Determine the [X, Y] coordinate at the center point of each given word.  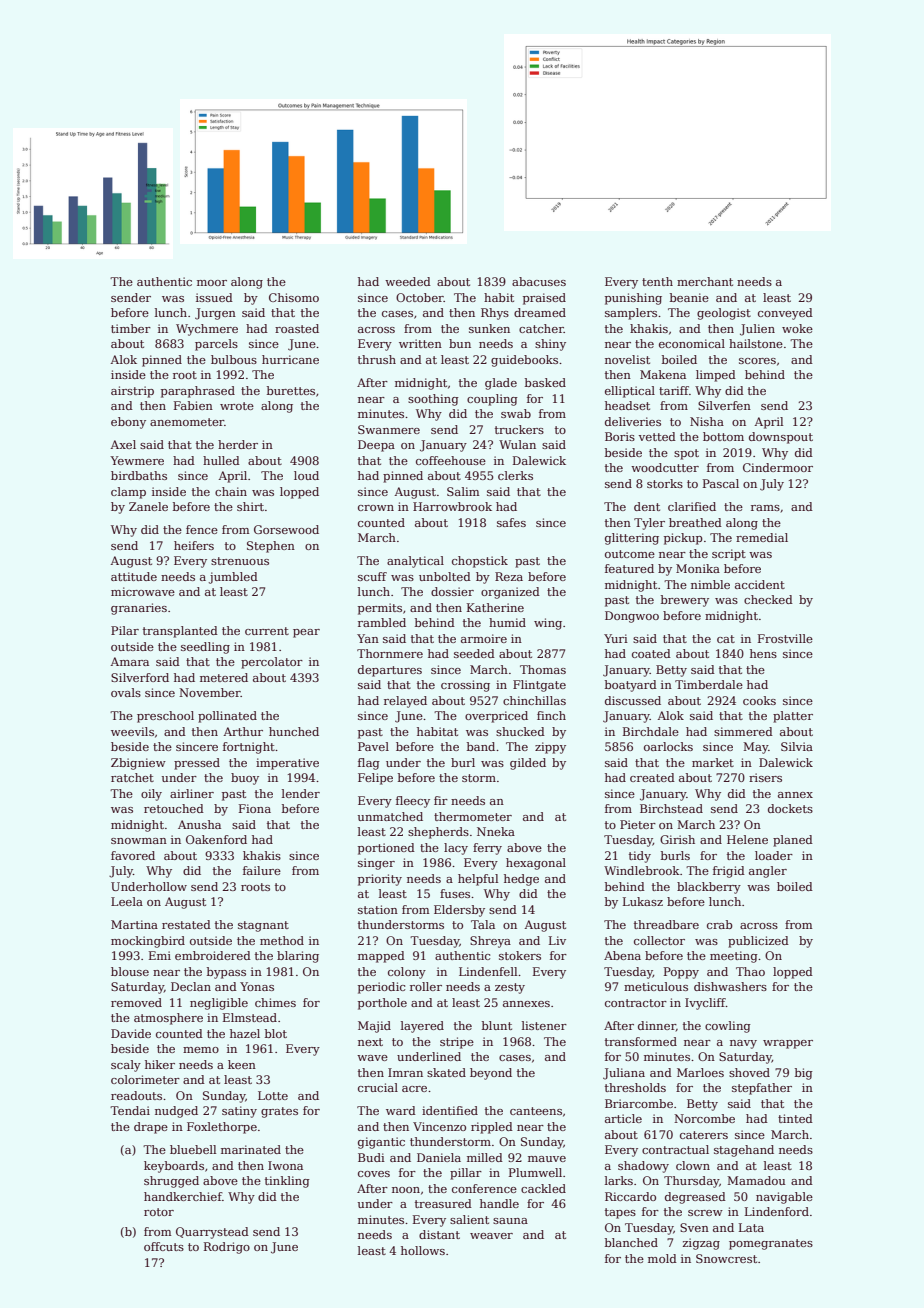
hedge [521, 880]
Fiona [255, 808]
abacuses [539, 281]
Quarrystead [212, 1233]
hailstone [756, 343]
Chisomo [294, 297]
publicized [758, 942]
